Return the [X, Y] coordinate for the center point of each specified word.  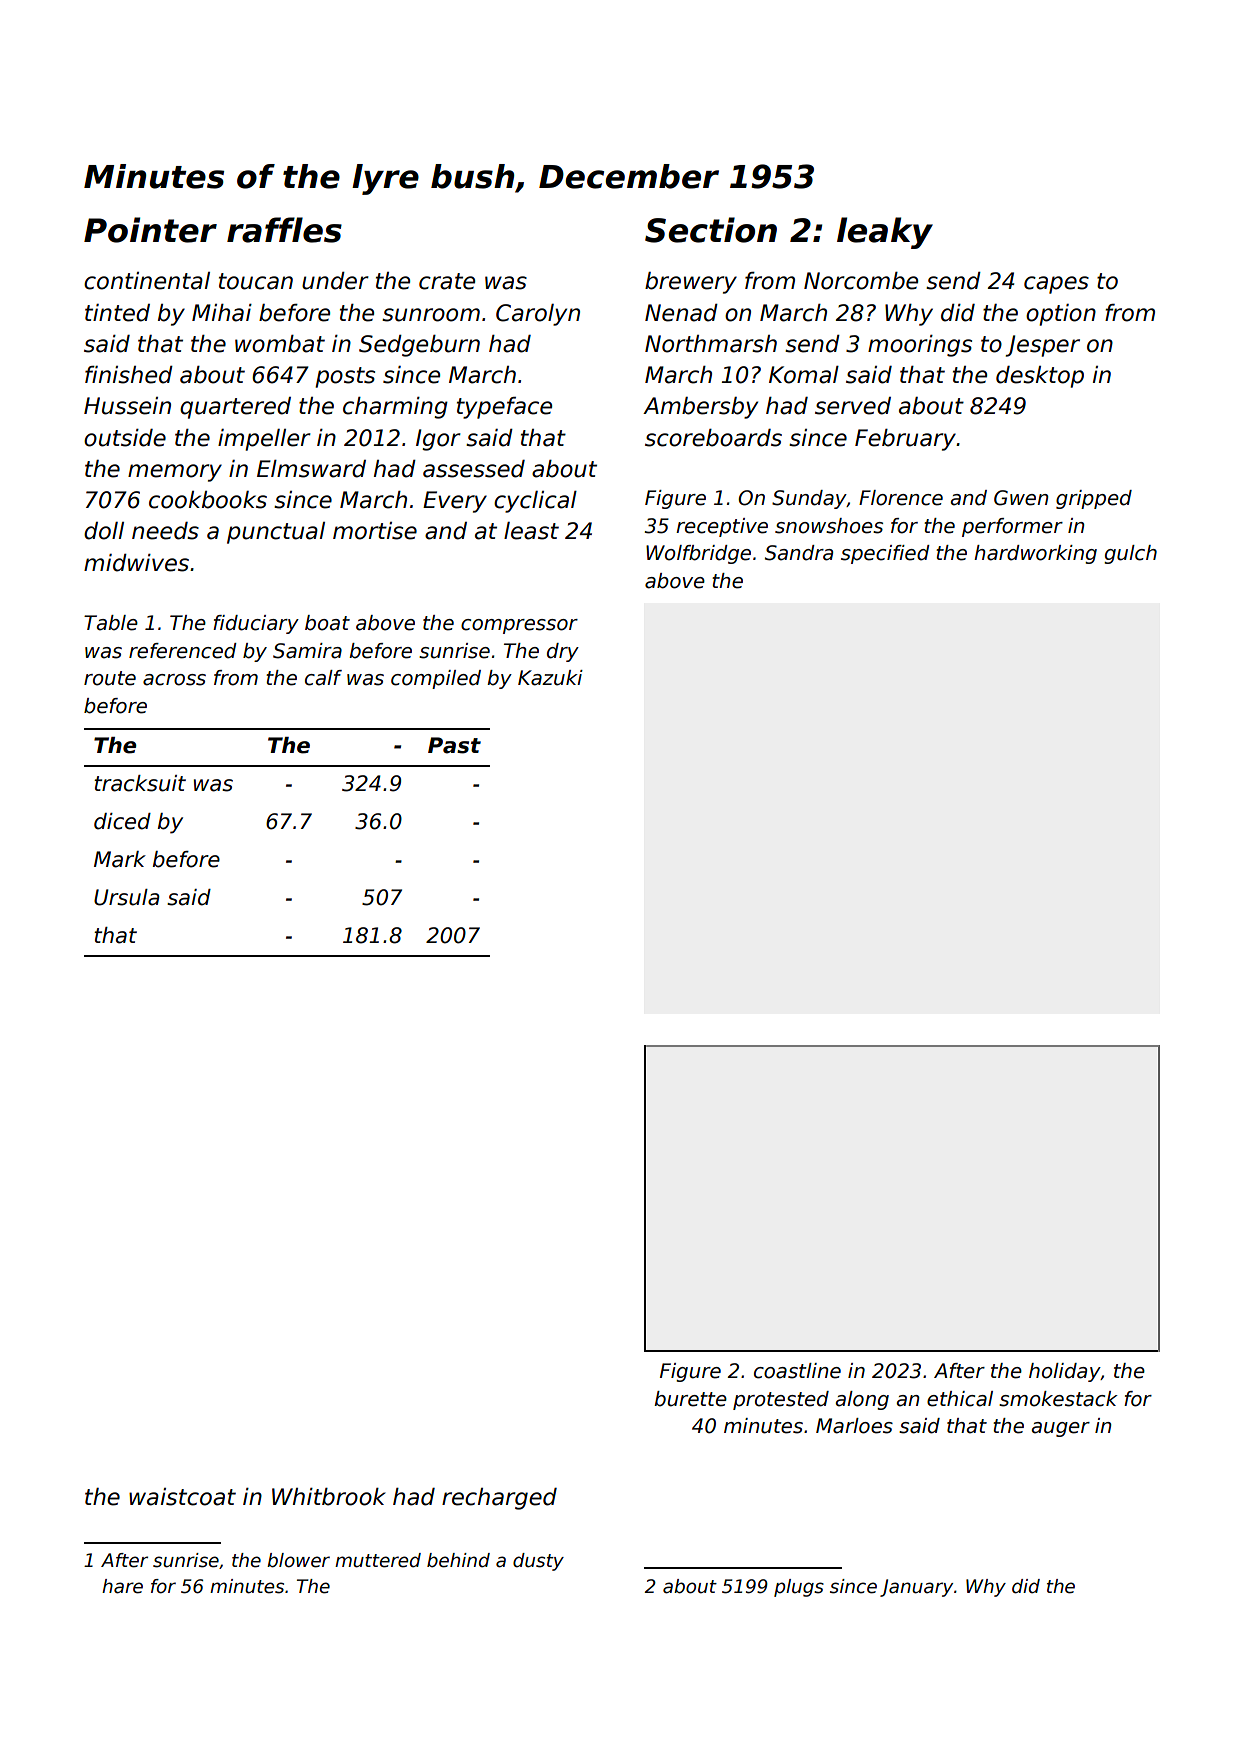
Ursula [127, 897]
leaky [885, 233]
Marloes [854, 1426]
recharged [499, 1499]
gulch [1130, 554]
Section [711, 230]
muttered [378, 1560]
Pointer [150, 230]
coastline [797, 1371]
